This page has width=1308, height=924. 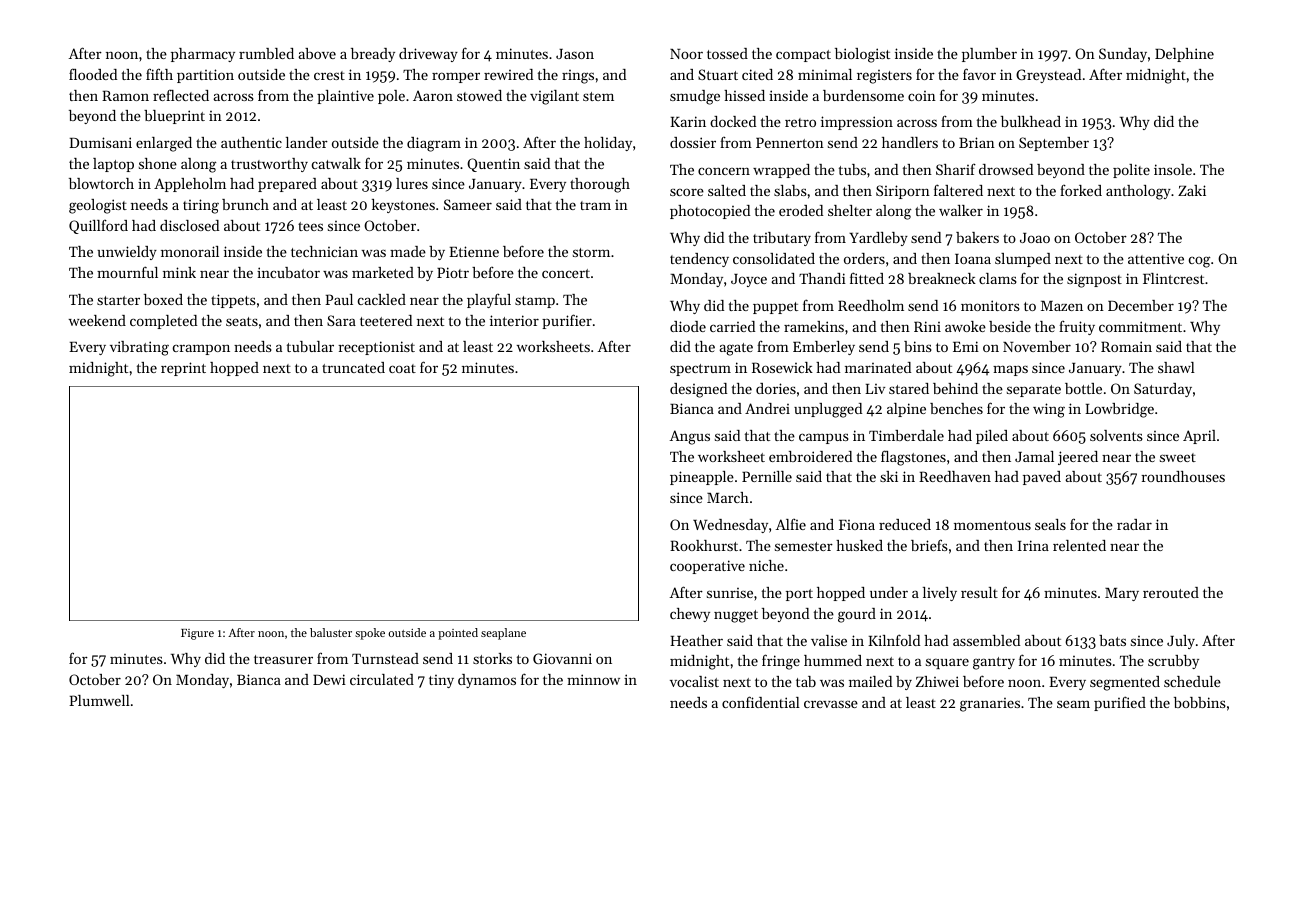 I want to click on purifier, so click(x=567, y=321).
